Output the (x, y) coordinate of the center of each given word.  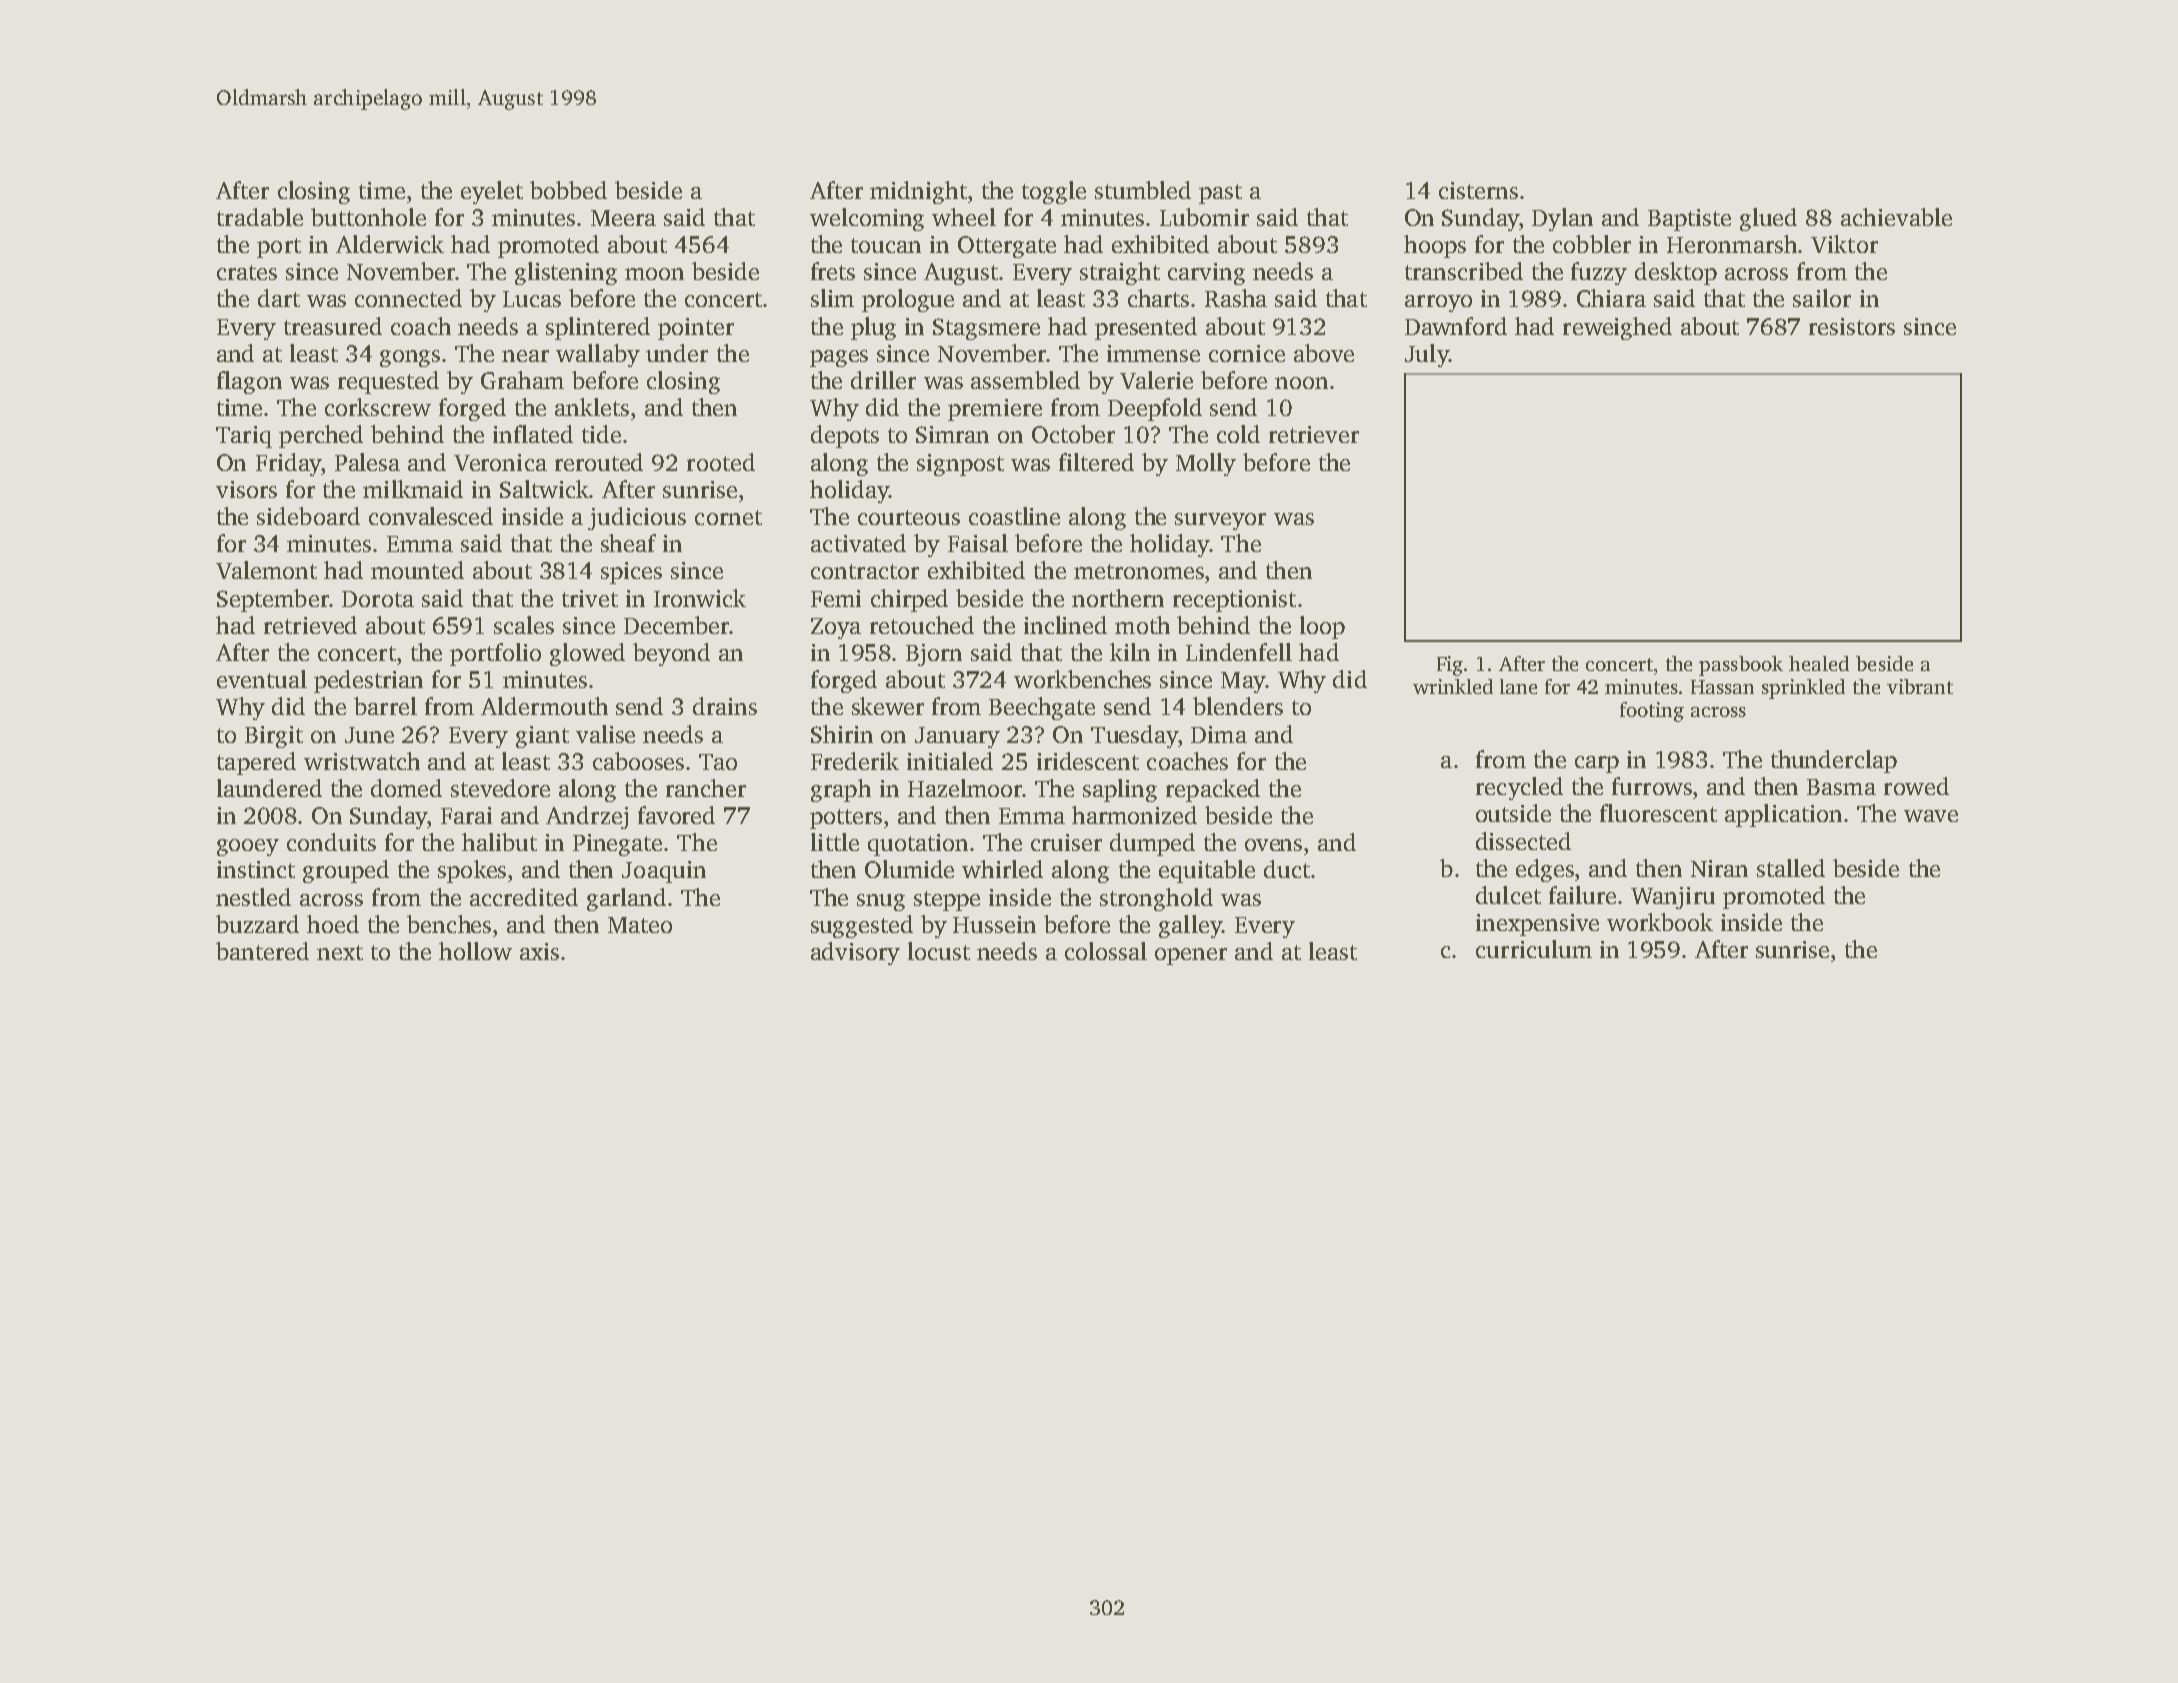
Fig (1450, 666)
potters (846, 819)
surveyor (1220, 521)
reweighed (1617, 328)
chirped (909, 600)
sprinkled (1803, 689)
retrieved (310, 625)
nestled (253, 897)
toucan (886, 245)
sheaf (628, 543)
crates (247, 272)
